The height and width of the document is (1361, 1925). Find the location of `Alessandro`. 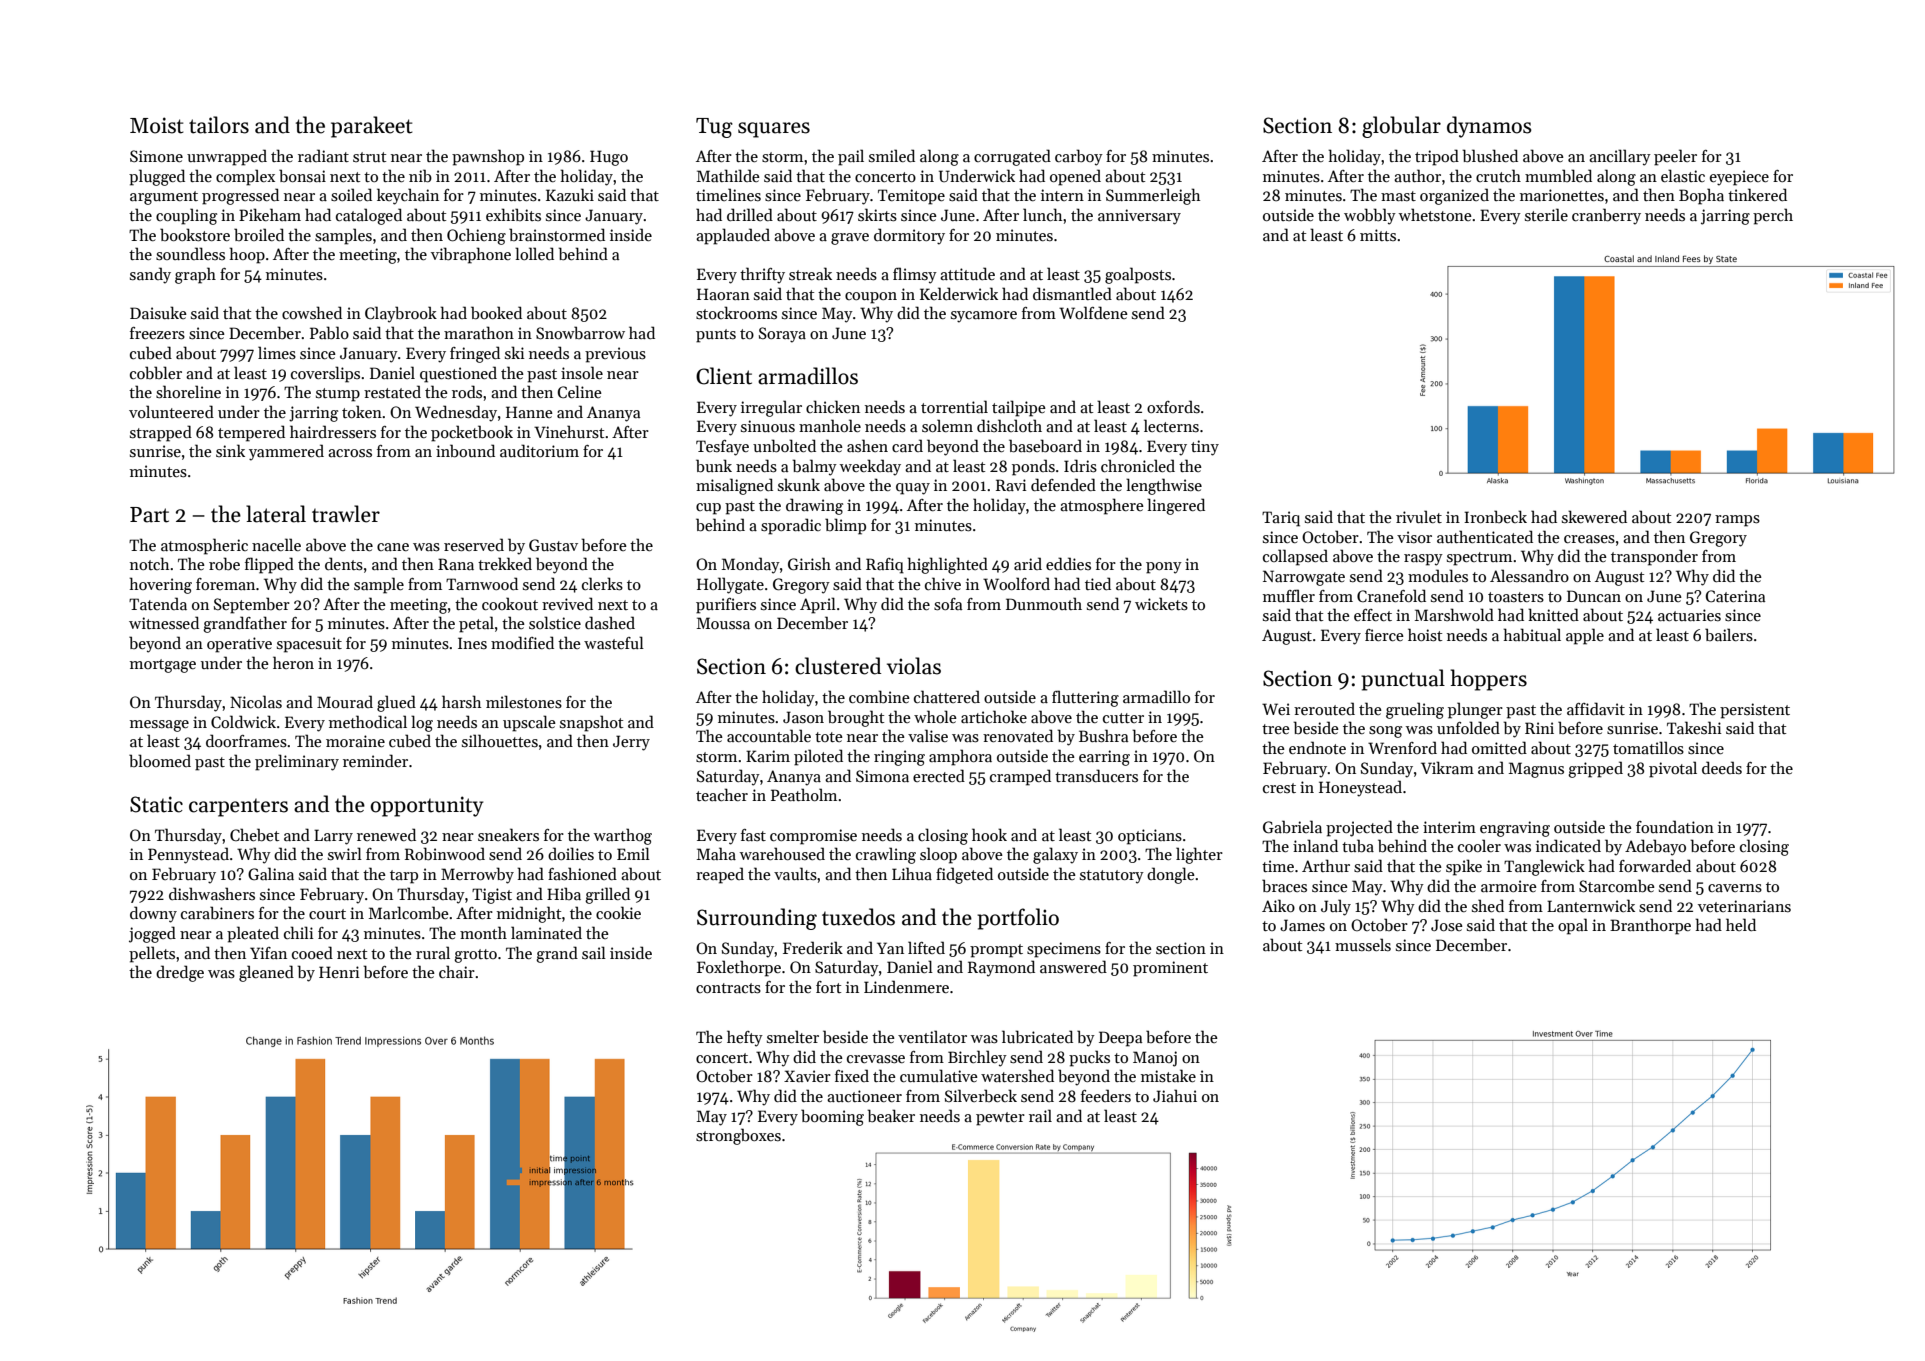

Alessandro is located at coordinates (1529, 575).
